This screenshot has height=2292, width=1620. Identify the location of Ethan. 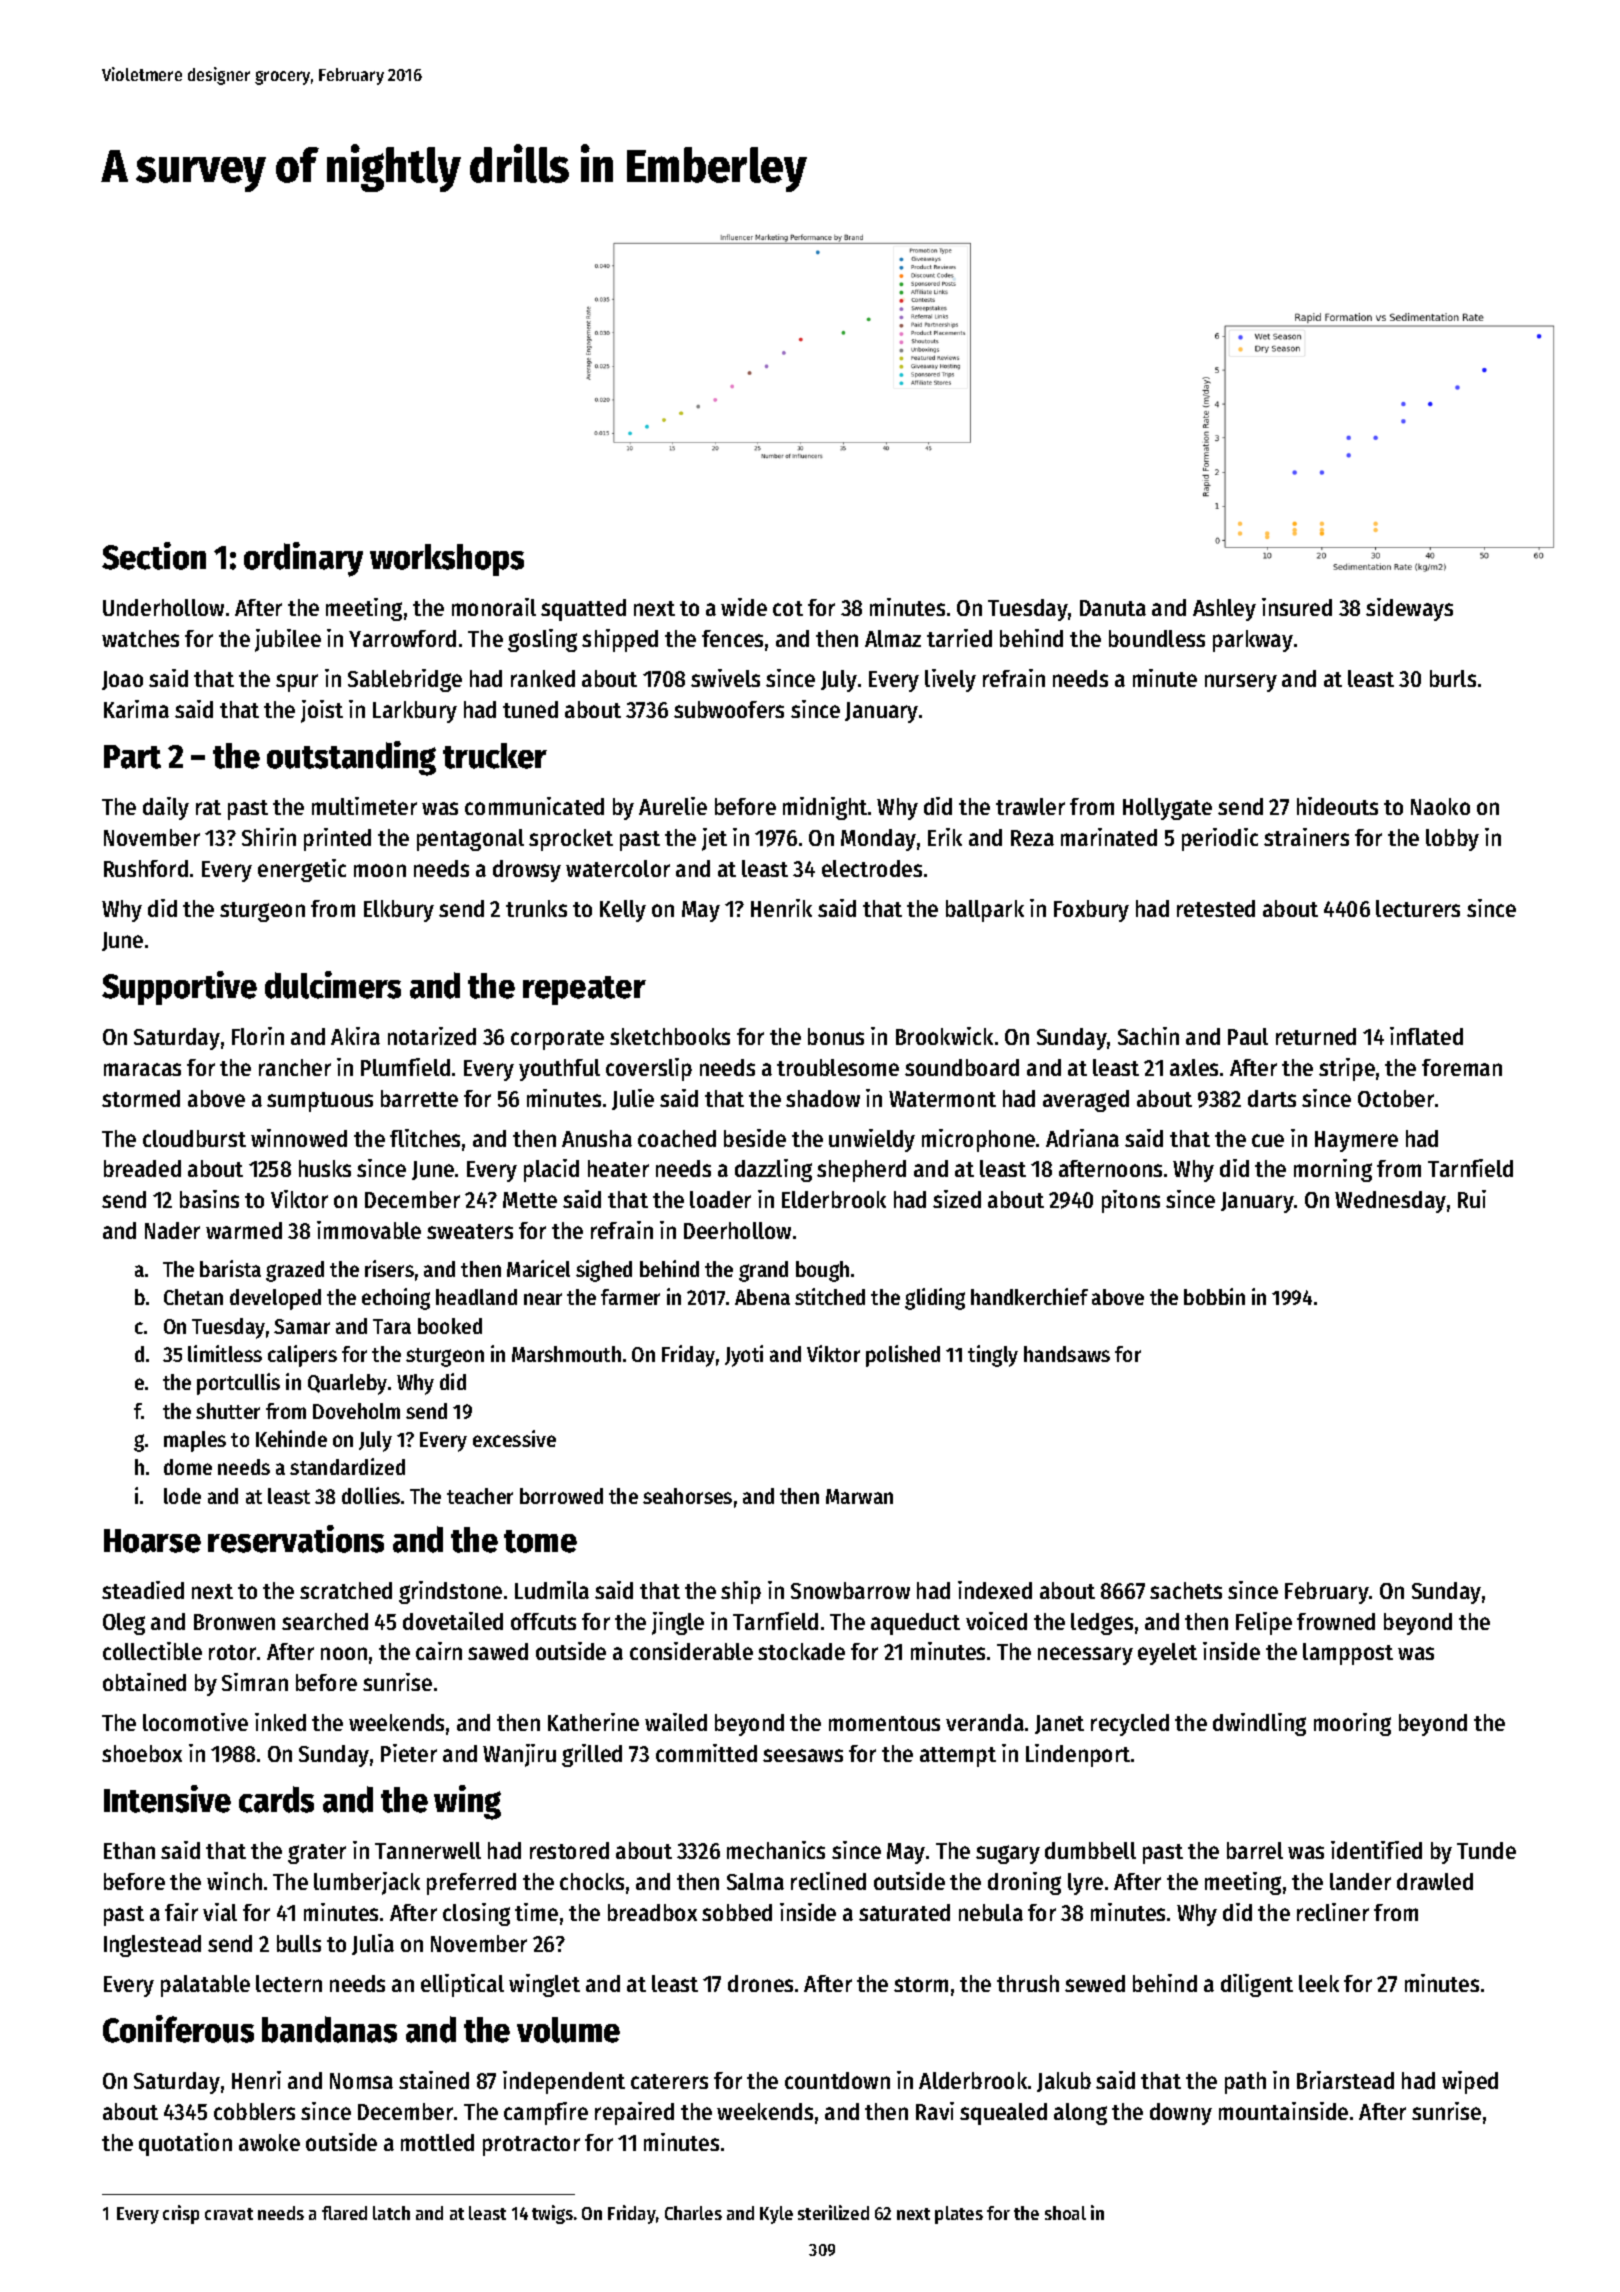
(129, 1850).
